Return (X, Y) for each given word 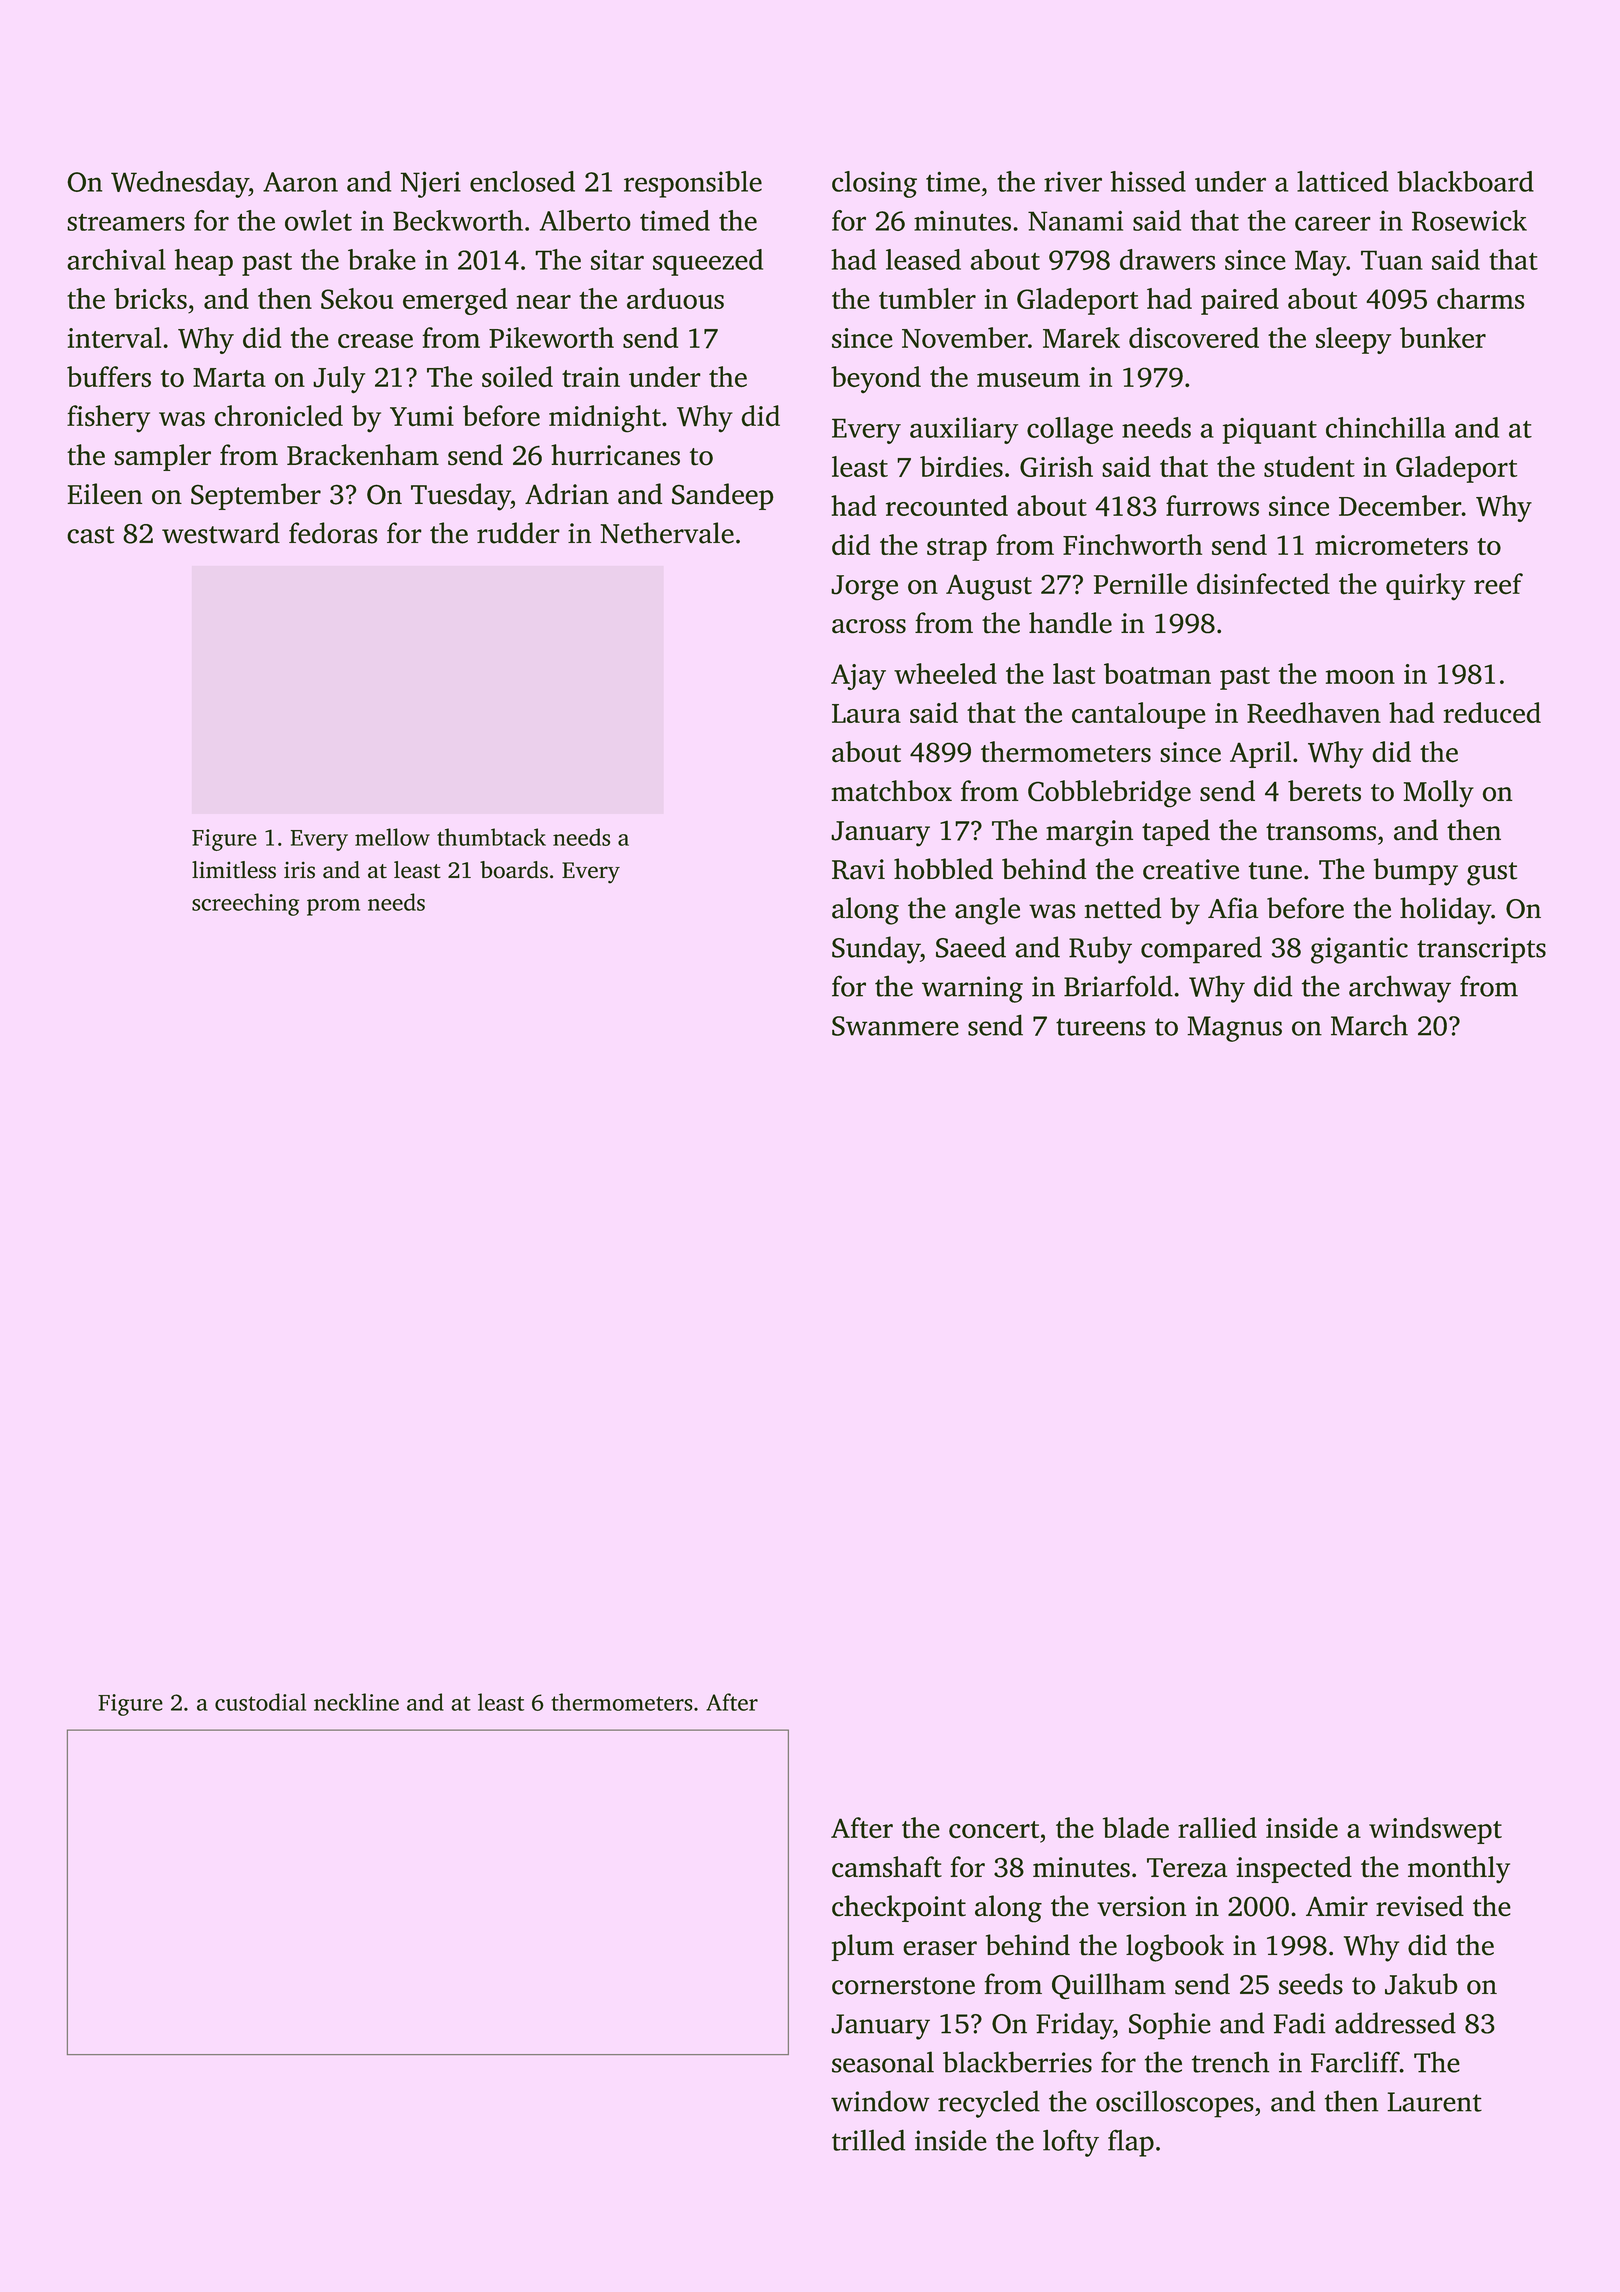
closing (874, 184)
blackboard (1465, 181)
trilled (868, 2140)
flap (1131, 2143)
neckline (356, 1702)
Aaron (300, 182)
